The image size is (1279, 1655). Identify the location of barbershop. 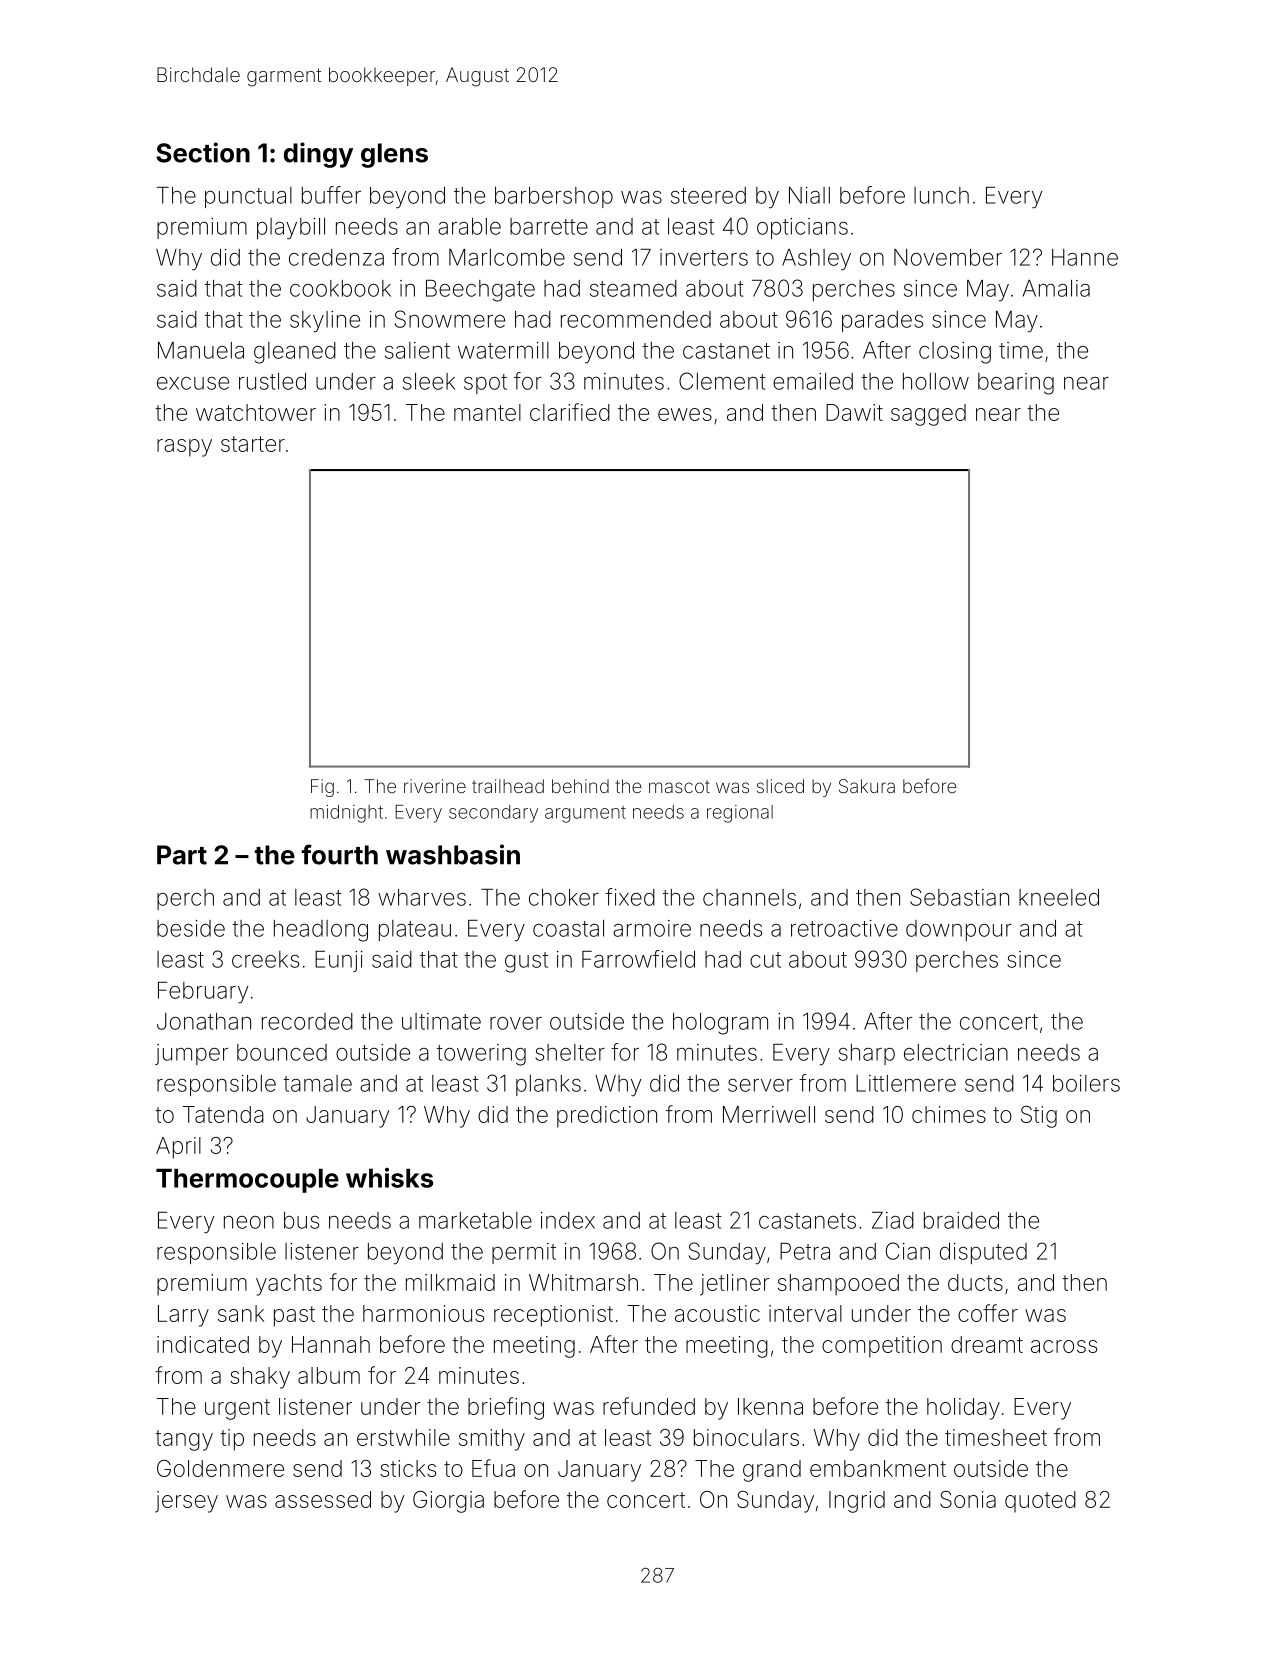
(554, 197).
